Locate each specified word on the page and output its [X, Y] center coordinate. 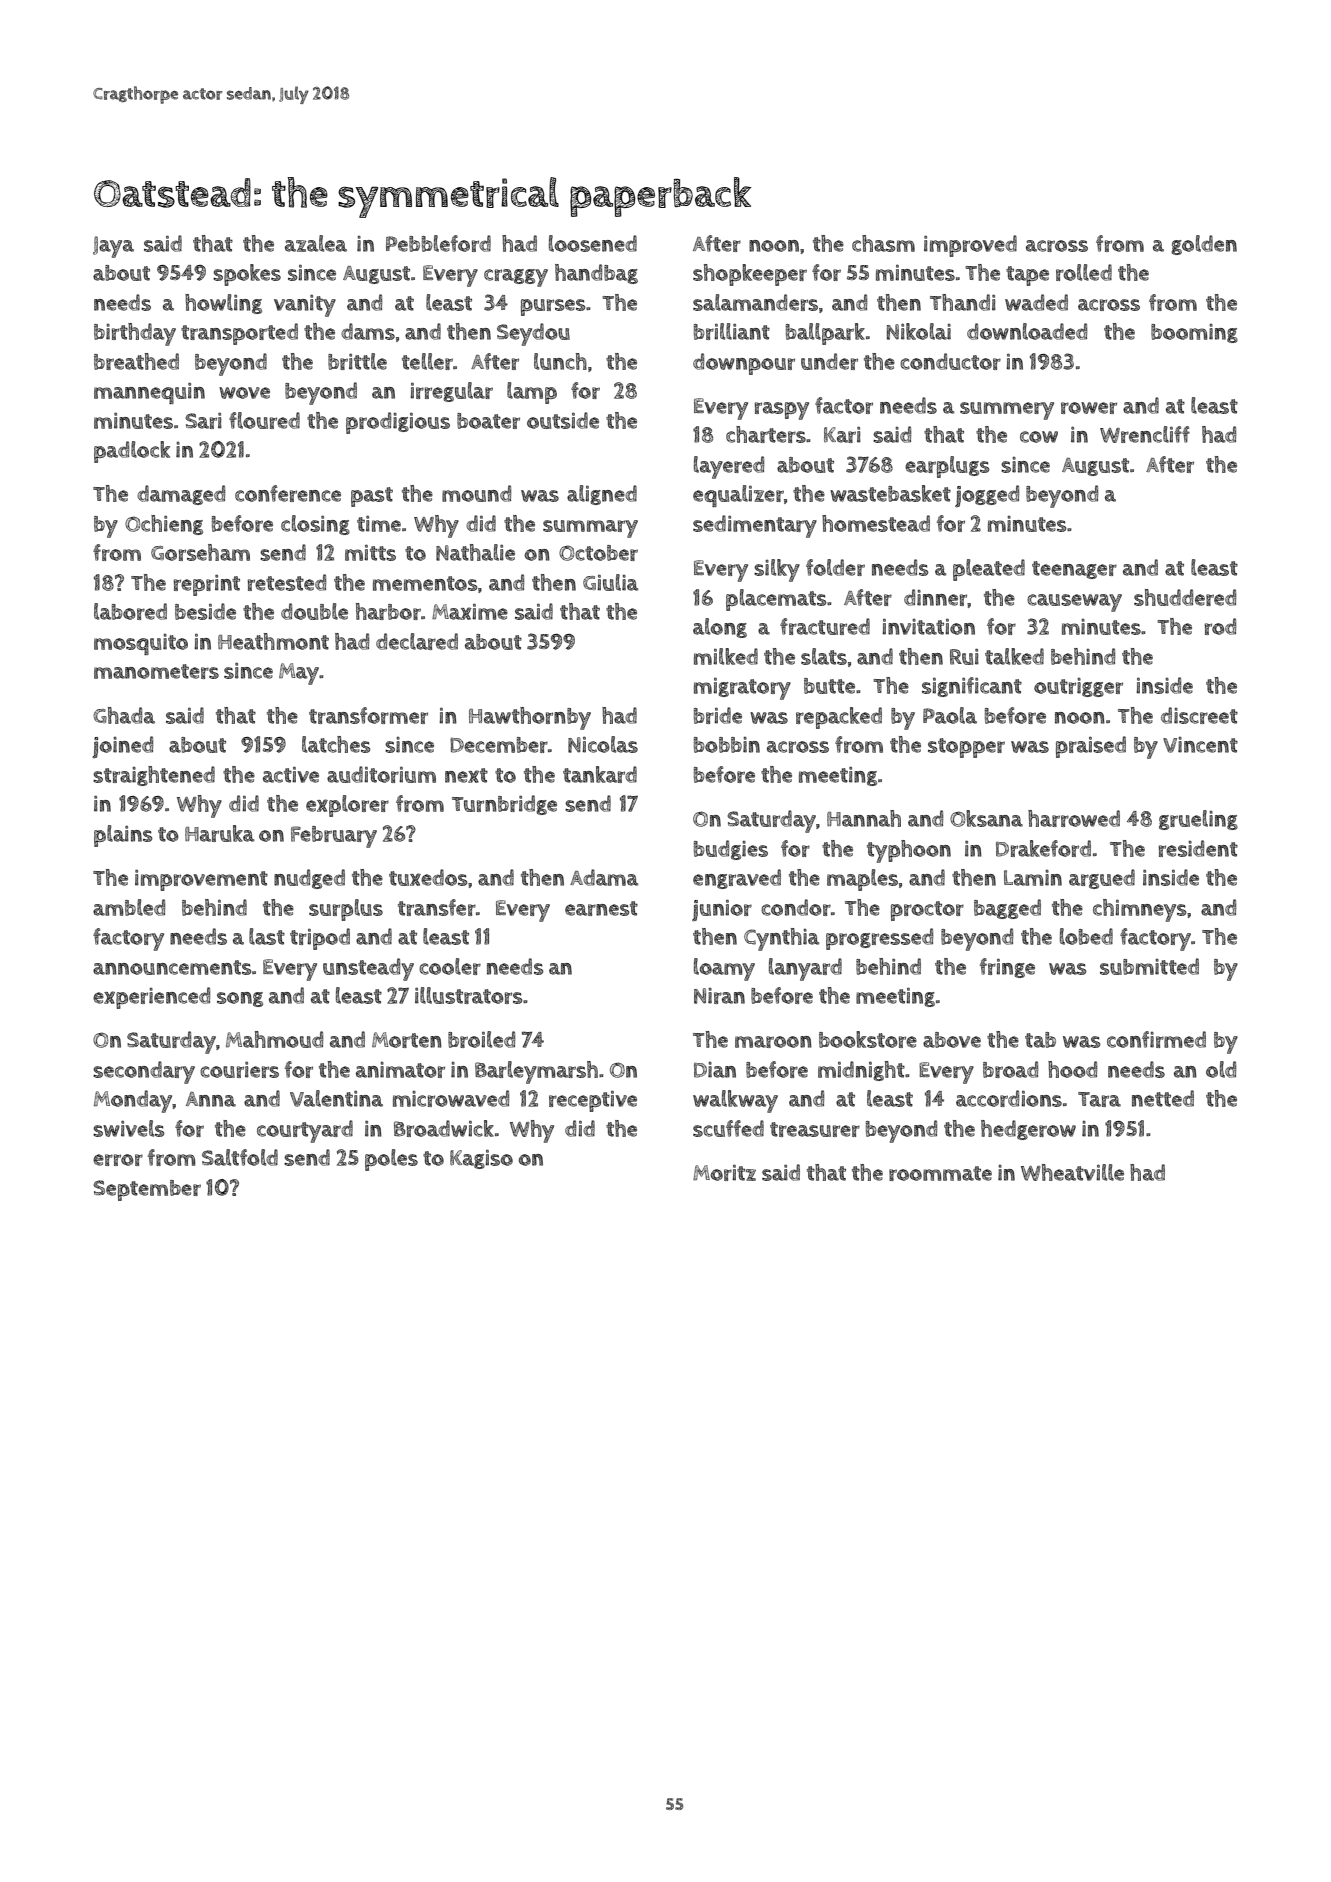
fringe [1007, 968]
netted [1163, 1098]
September [147, 1190]
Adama [604, 877]
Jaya [113, 247]
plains [123, 836]
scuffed [728, 1128]
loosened [593, 243]
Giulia [611, 582]
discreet [1199, 715]
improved [970, 246]
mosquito [141, 644]
